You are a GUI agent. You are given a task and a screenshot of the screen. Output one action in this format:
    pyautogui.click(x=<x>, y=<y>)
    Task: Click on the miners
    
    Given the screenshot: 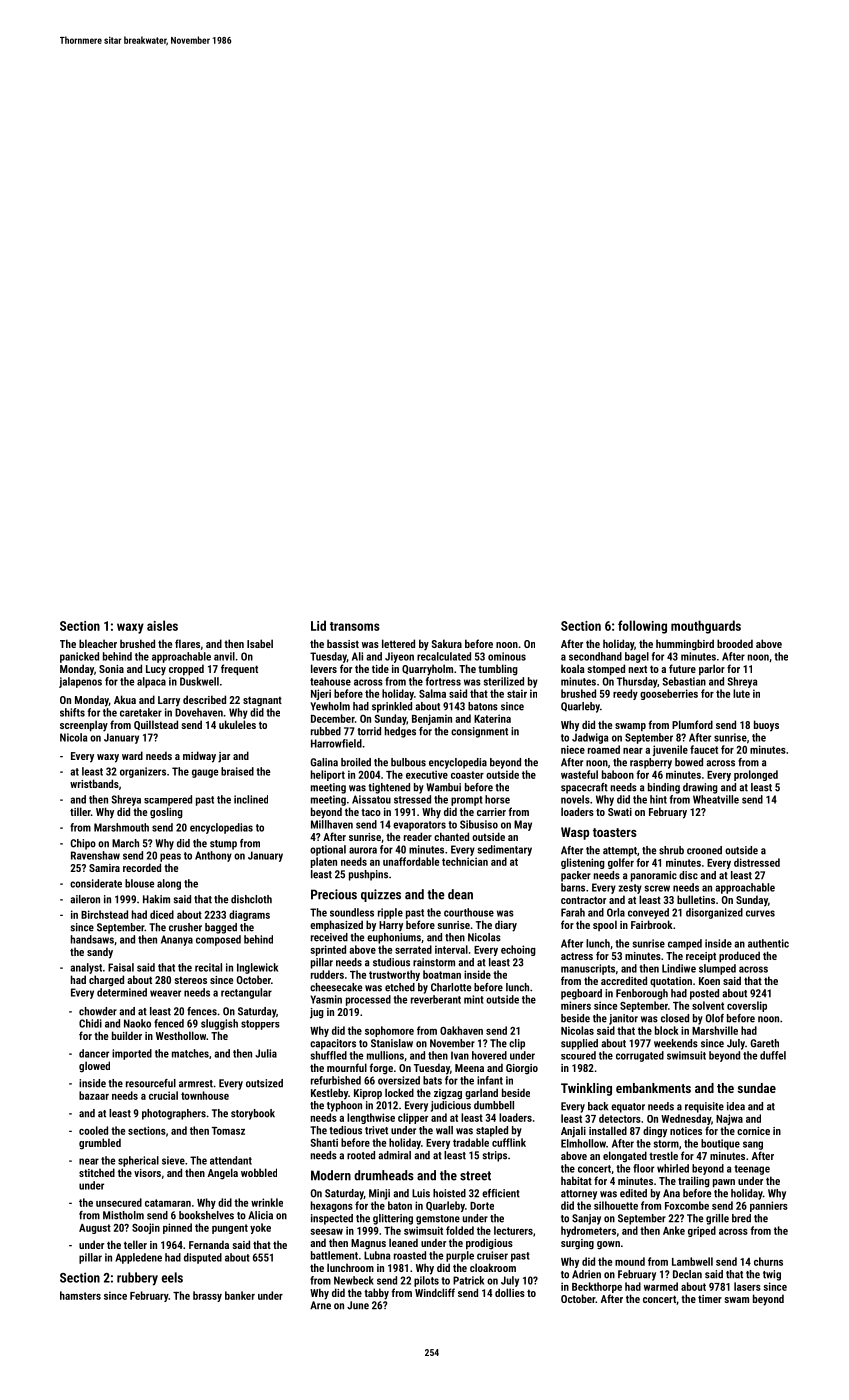 What is the action you would take?
    pyautogui.click(x=576, y=1005)
